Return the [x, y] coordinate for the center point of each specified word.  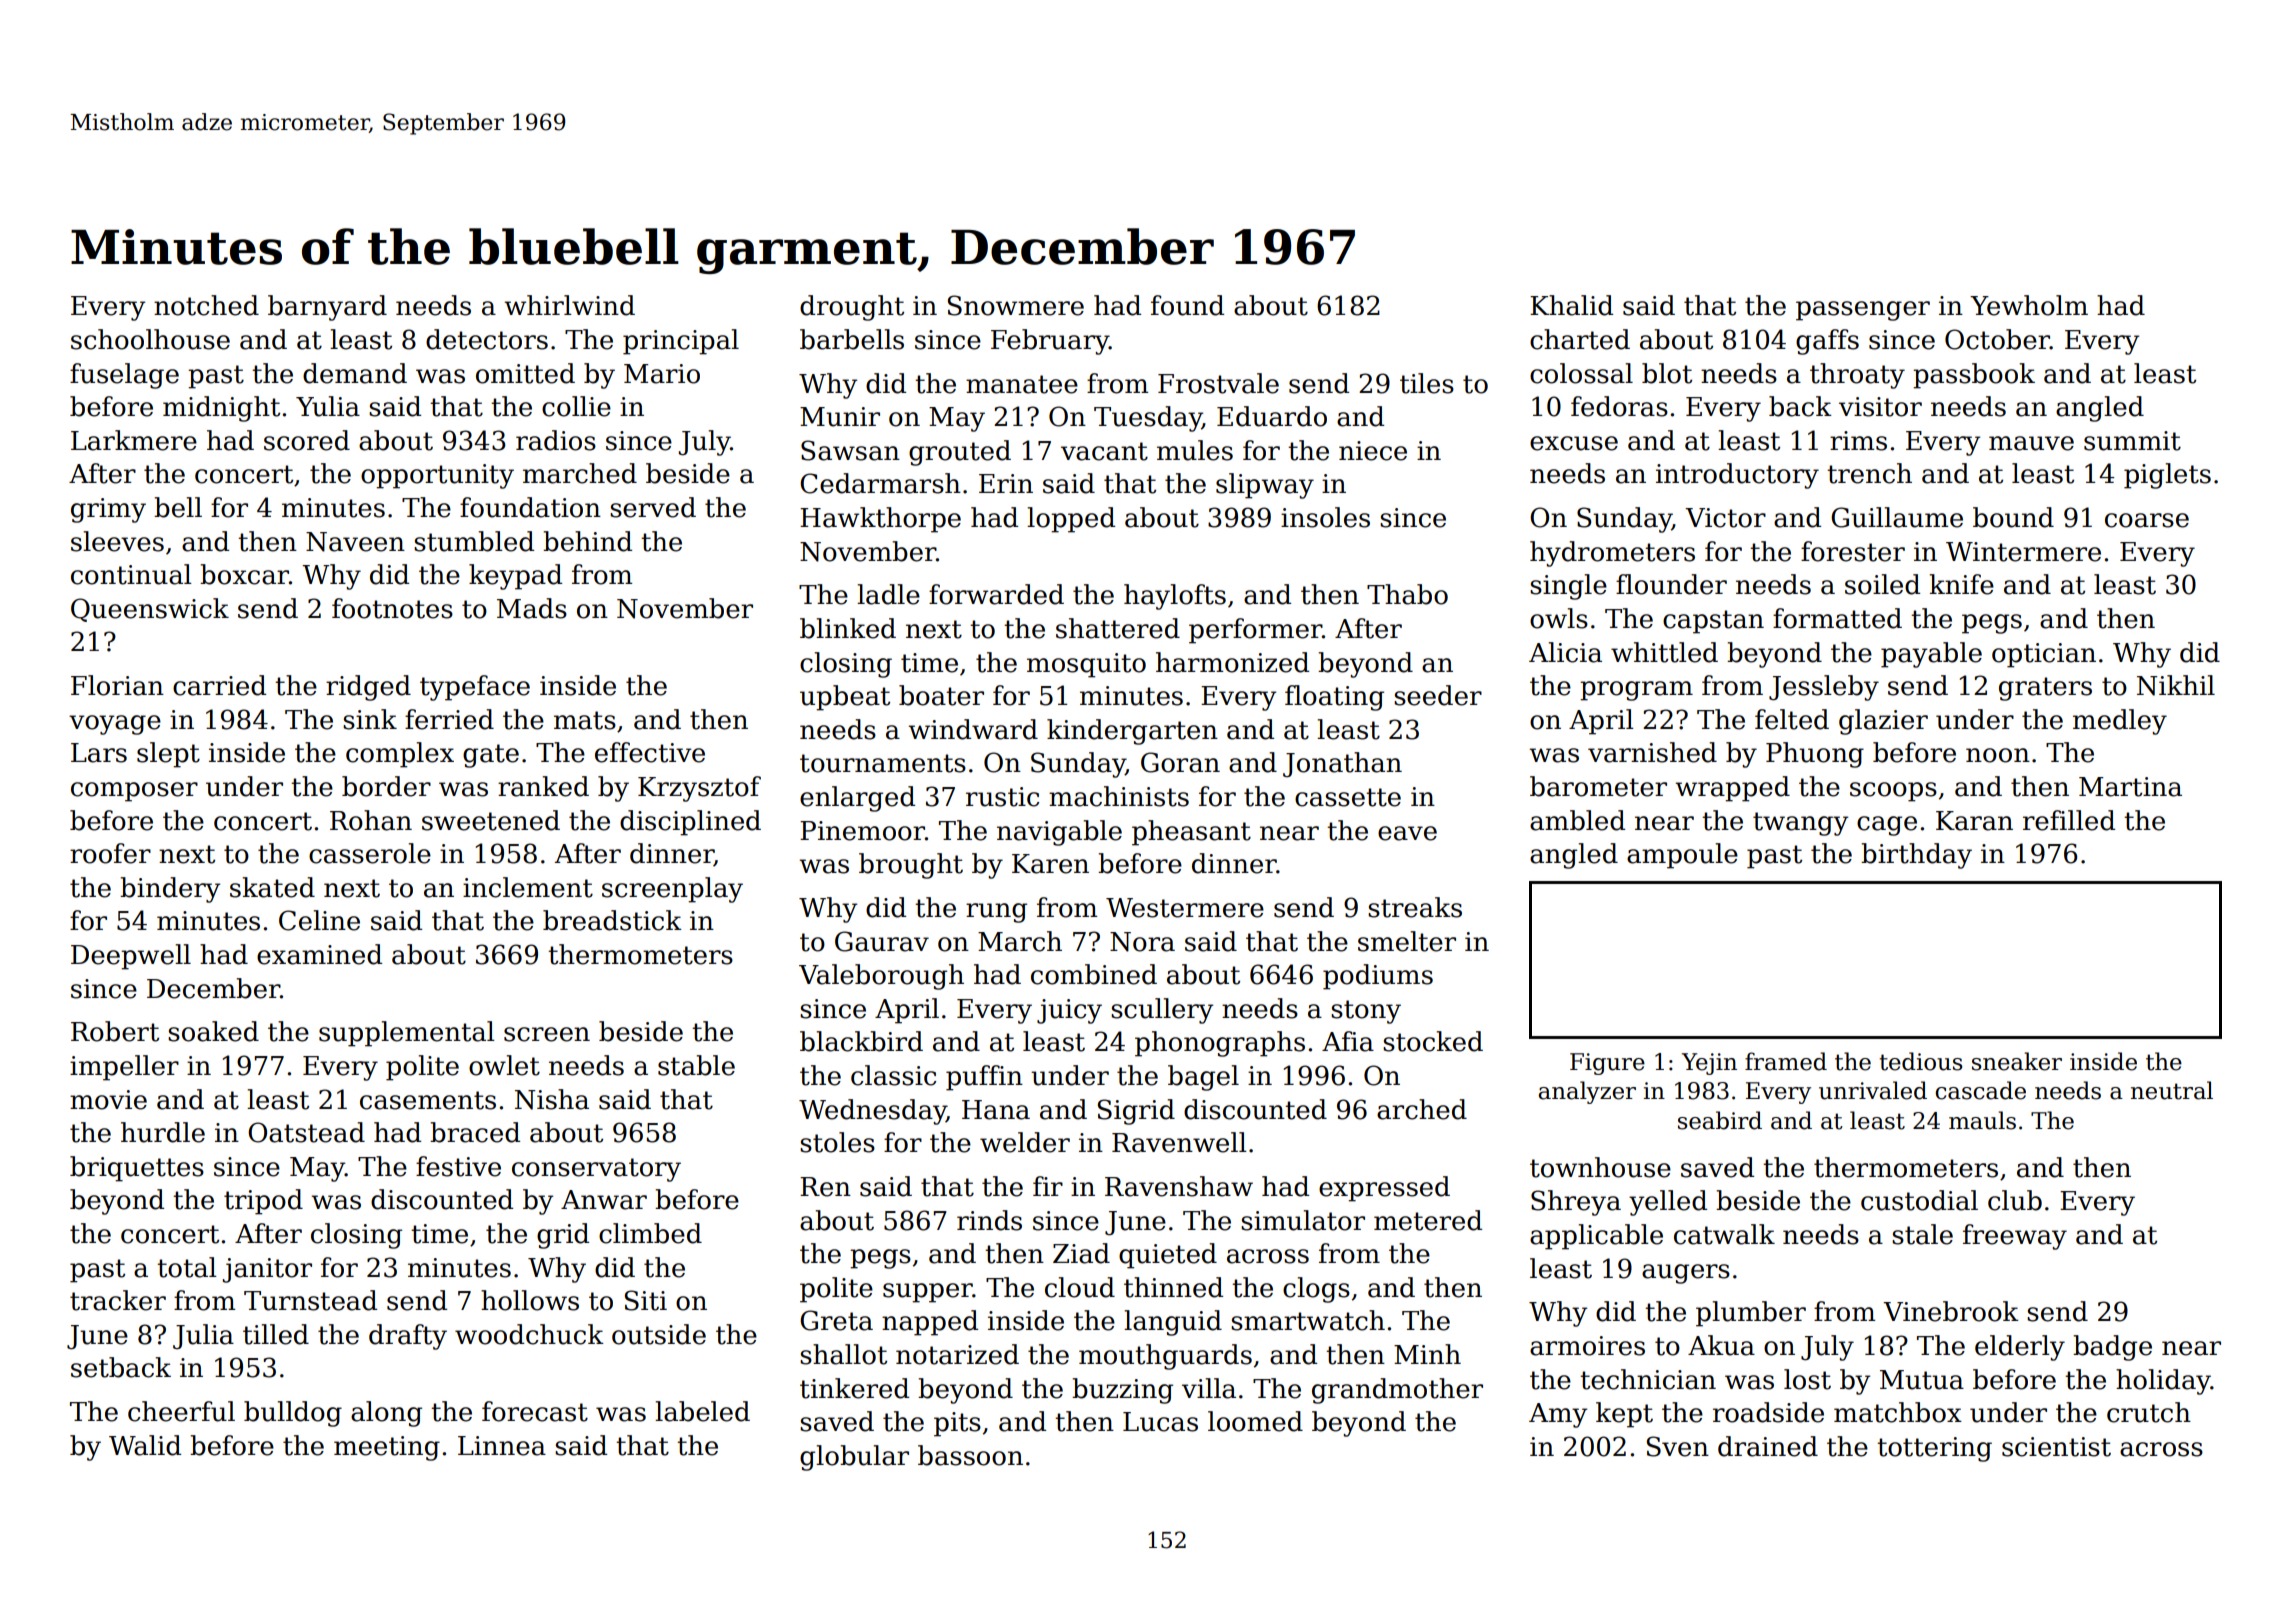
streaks [1415, 907]
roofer [110, 853]
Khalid [1571, 305]
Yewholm [2029, 305]
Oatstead [306, 1132]
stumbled [474, 541]
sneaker [2017, 1061]
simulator [1303, 1220]
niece [1373, 451]
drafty [408, 1337]
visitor [1880, 407]
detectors [487, 339]
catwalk [1724, 1234]
